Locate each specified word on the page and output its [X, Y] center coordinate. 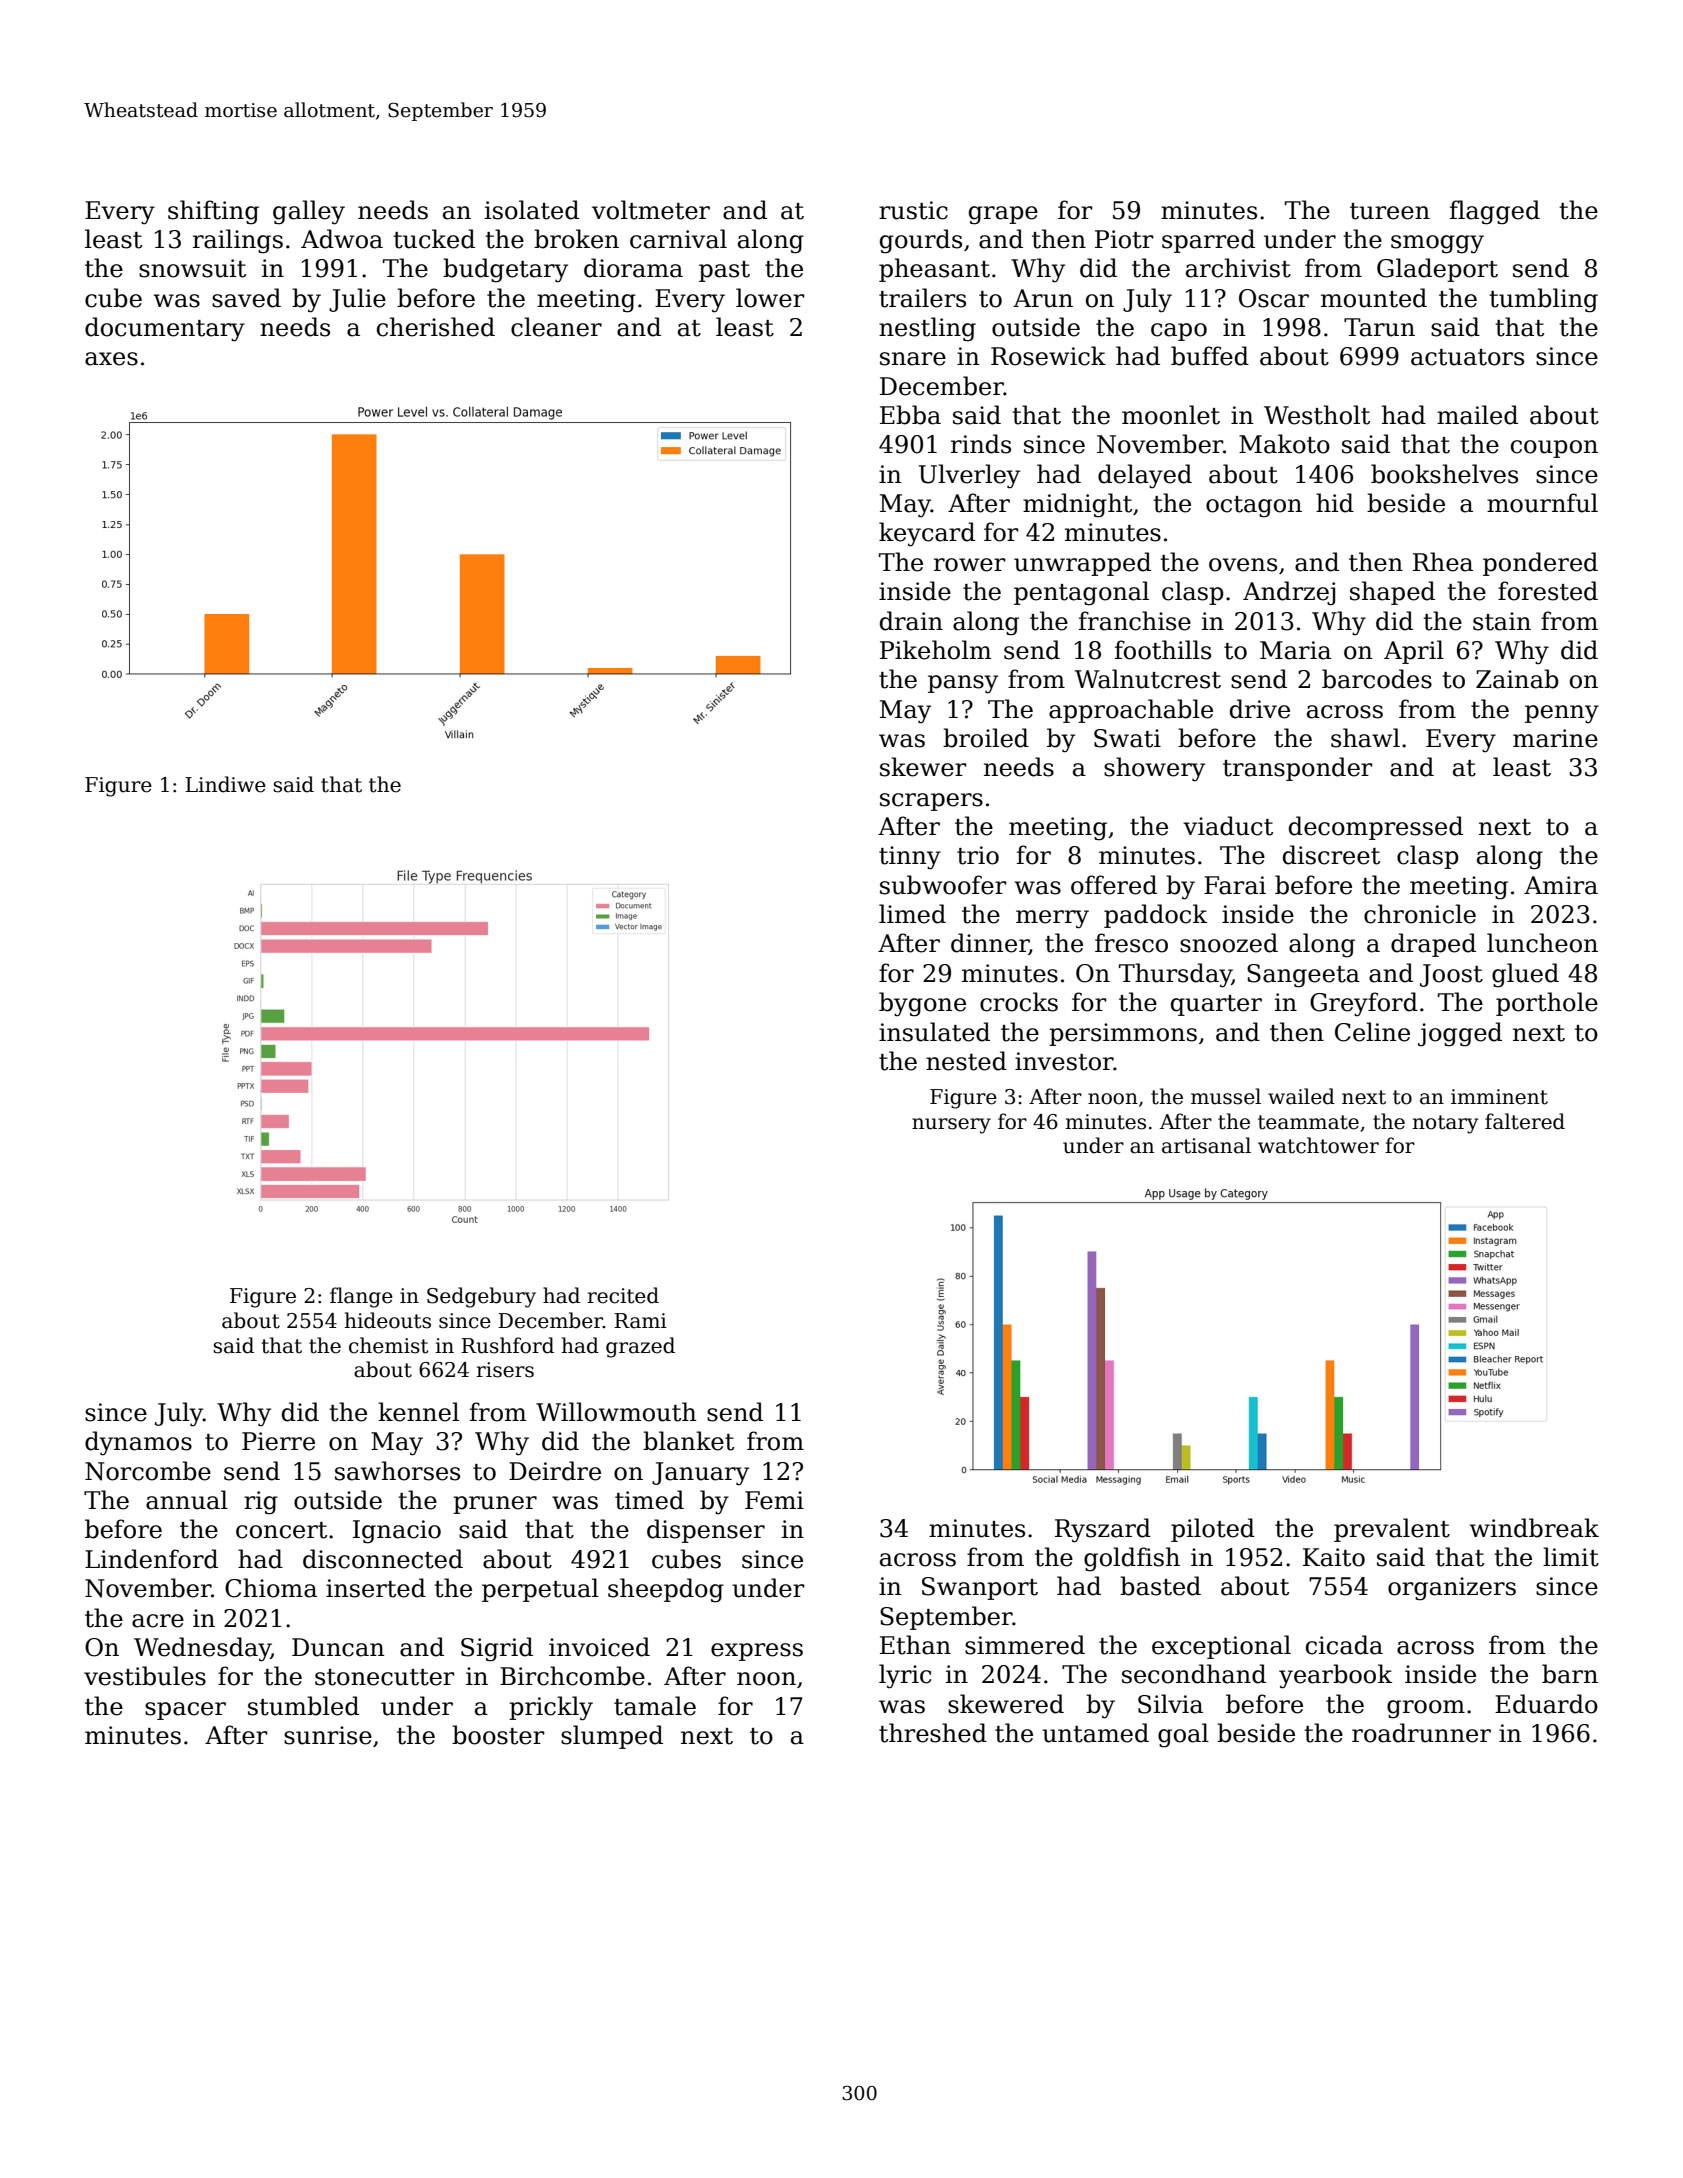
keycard [927, 534]
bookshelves [1444, 474]
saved [246, 298]
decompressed [1376, 828]
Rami [640, 1321]
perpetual [540, 1590]
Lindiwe [225, 784]
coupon [1554, 449]
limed [912, 914]
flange [361, 1297]
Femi [774, 1500]
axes [111, 359]
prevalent [1392, 1530]
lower [770, 298]
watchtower [1318, 1145]
